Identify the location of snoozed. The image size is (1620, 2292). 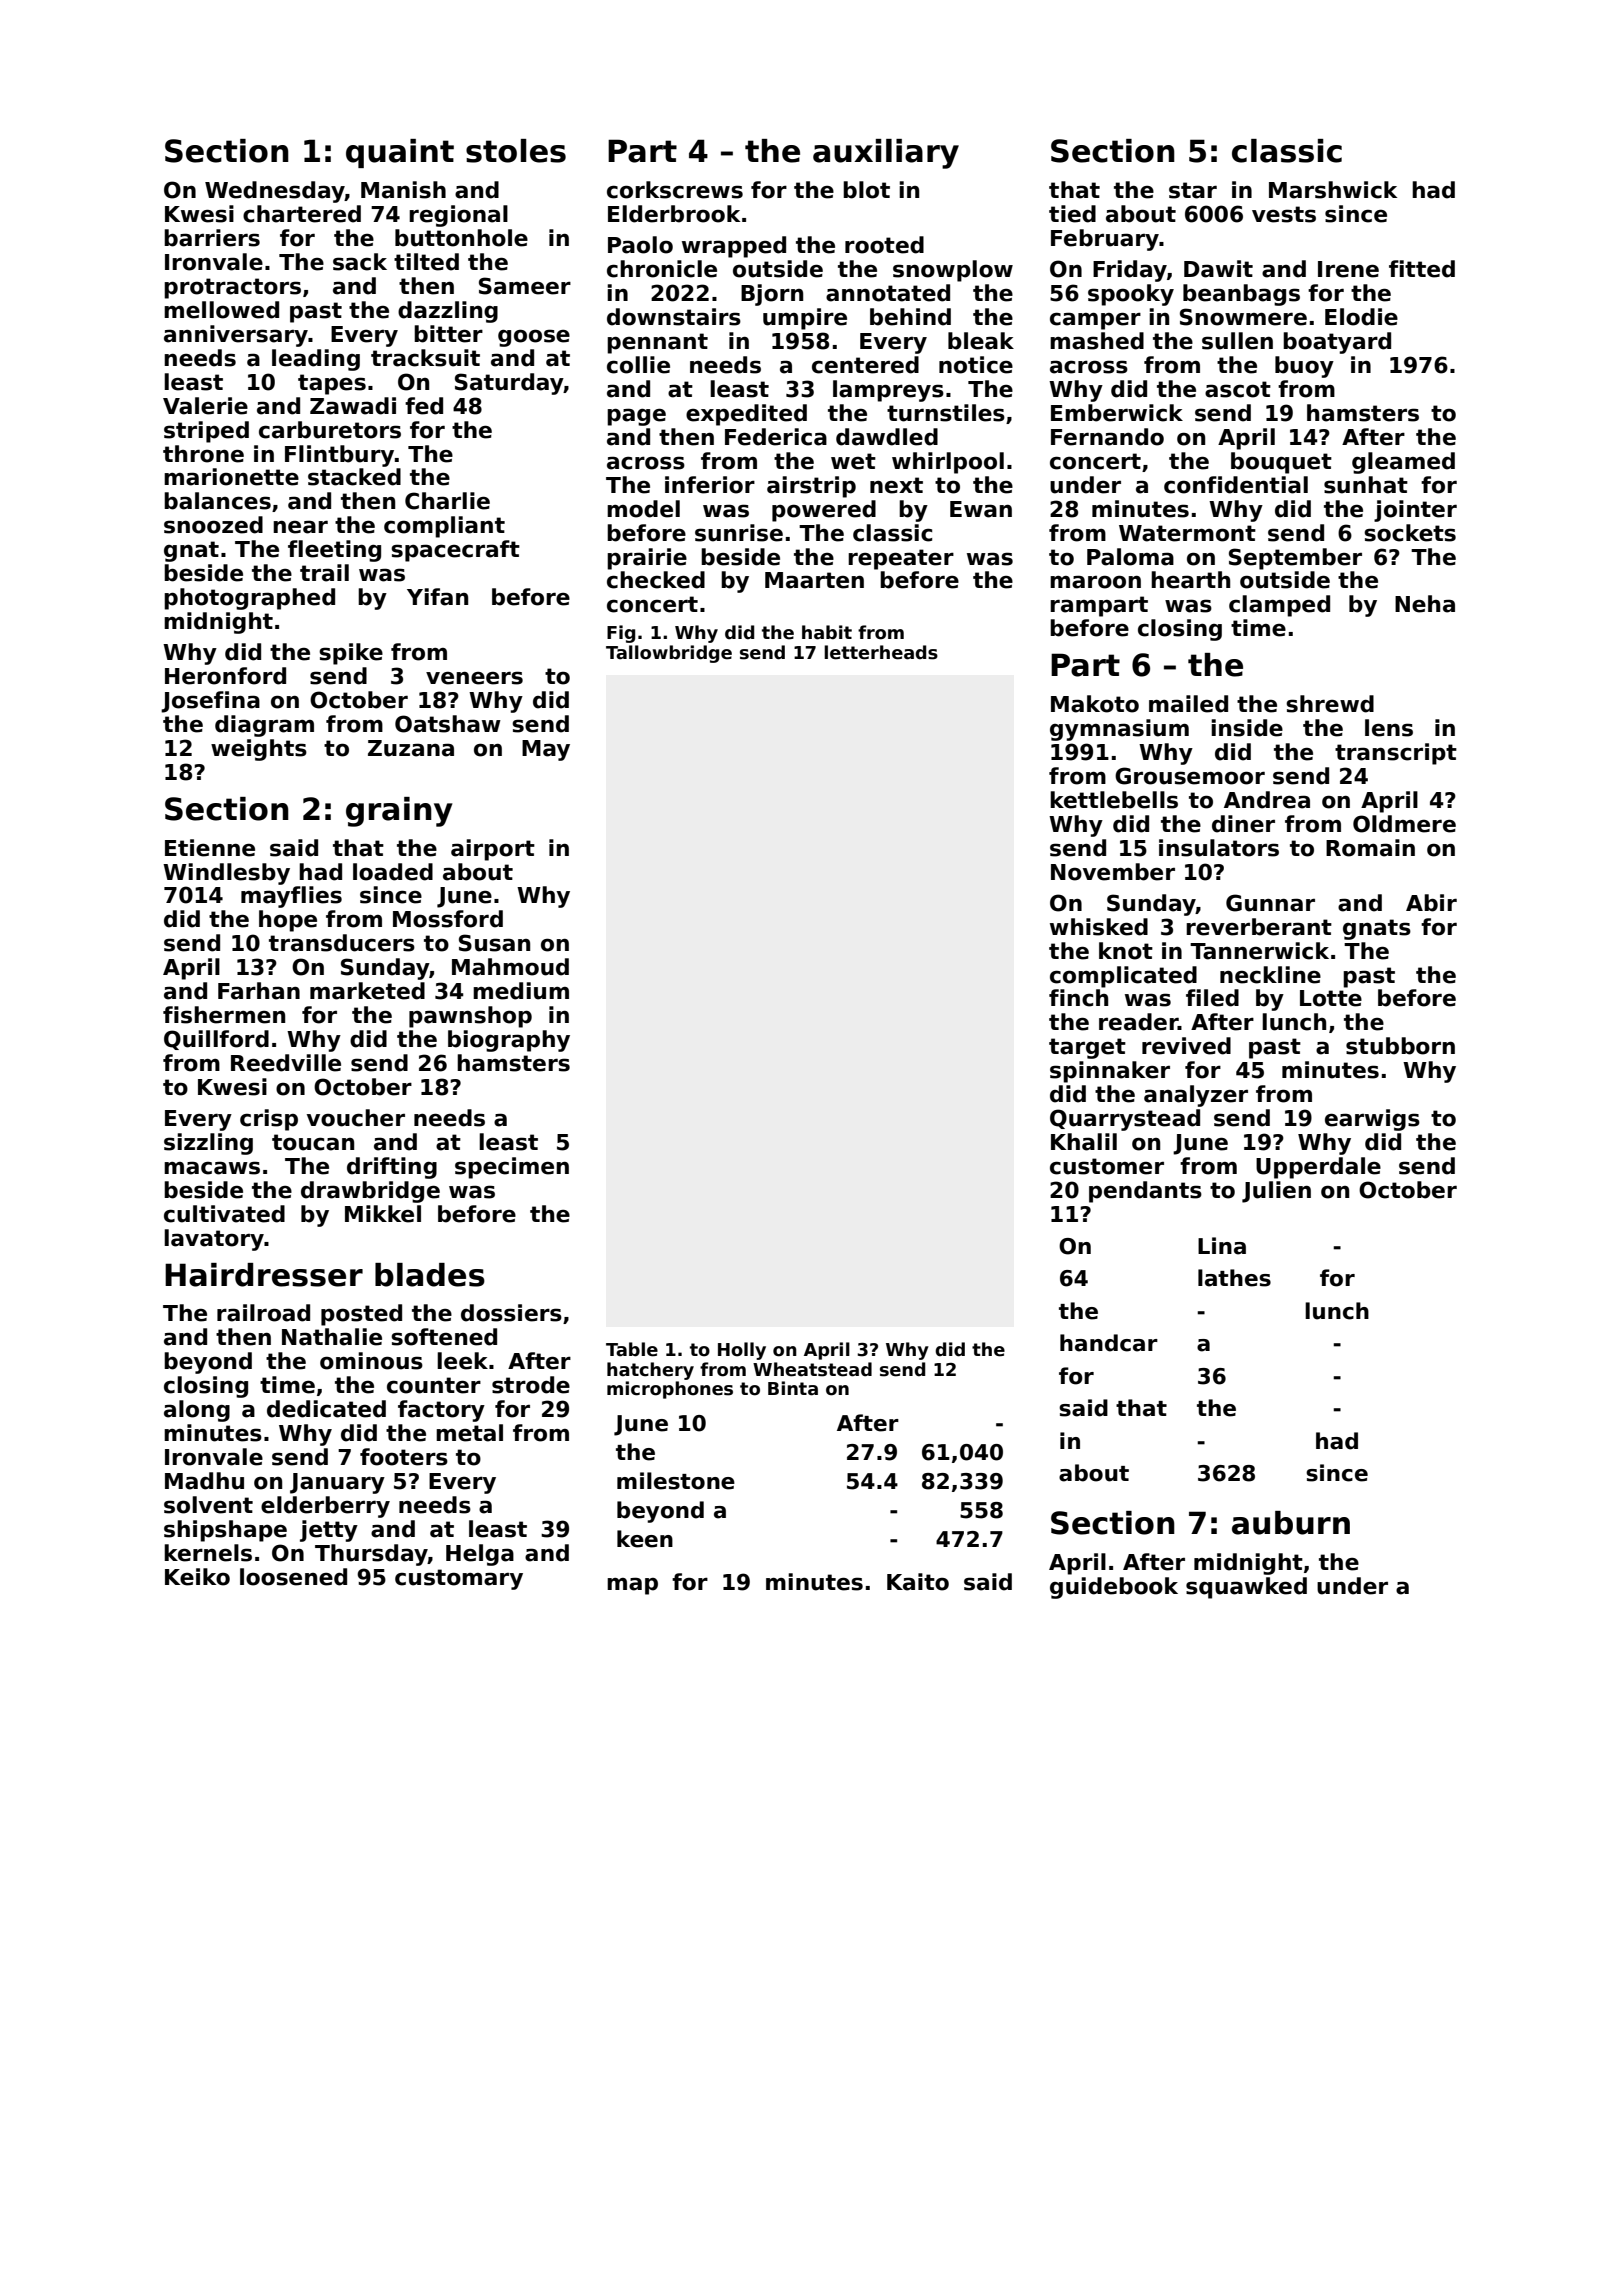
(213, 525).
